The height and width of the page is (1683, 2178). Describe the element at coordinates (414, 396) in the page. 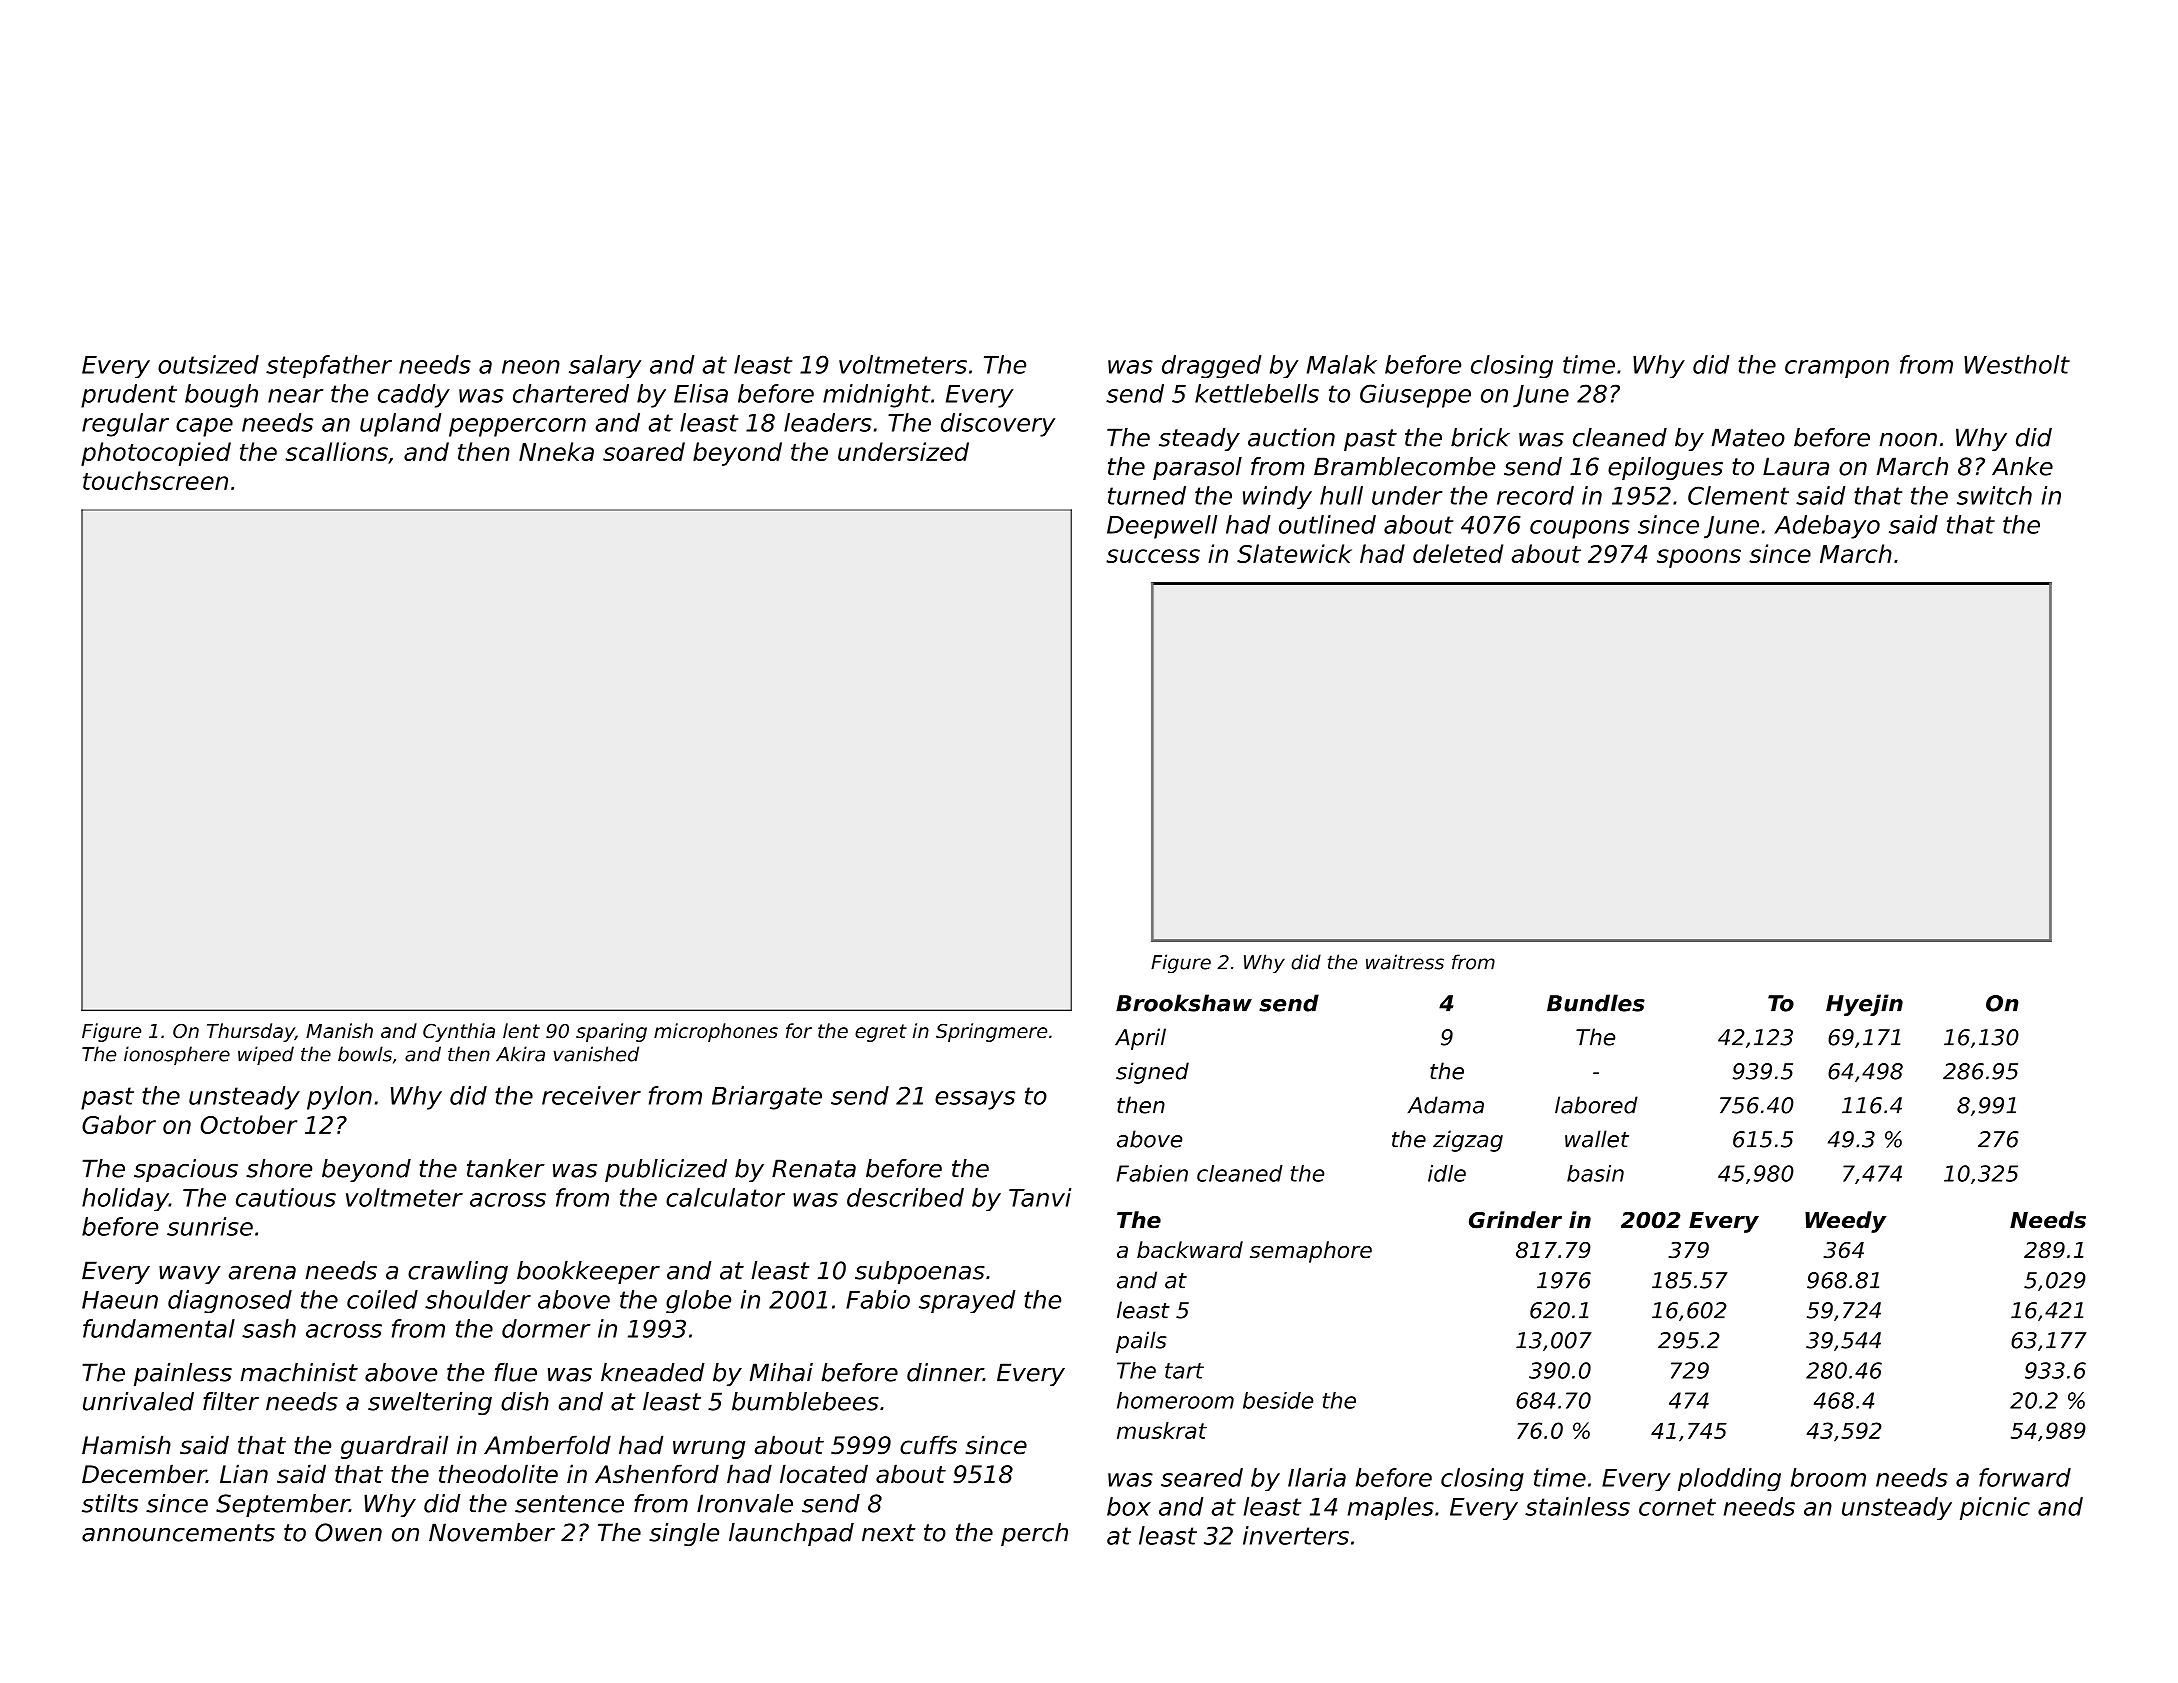

I see `caddy` at that location.
